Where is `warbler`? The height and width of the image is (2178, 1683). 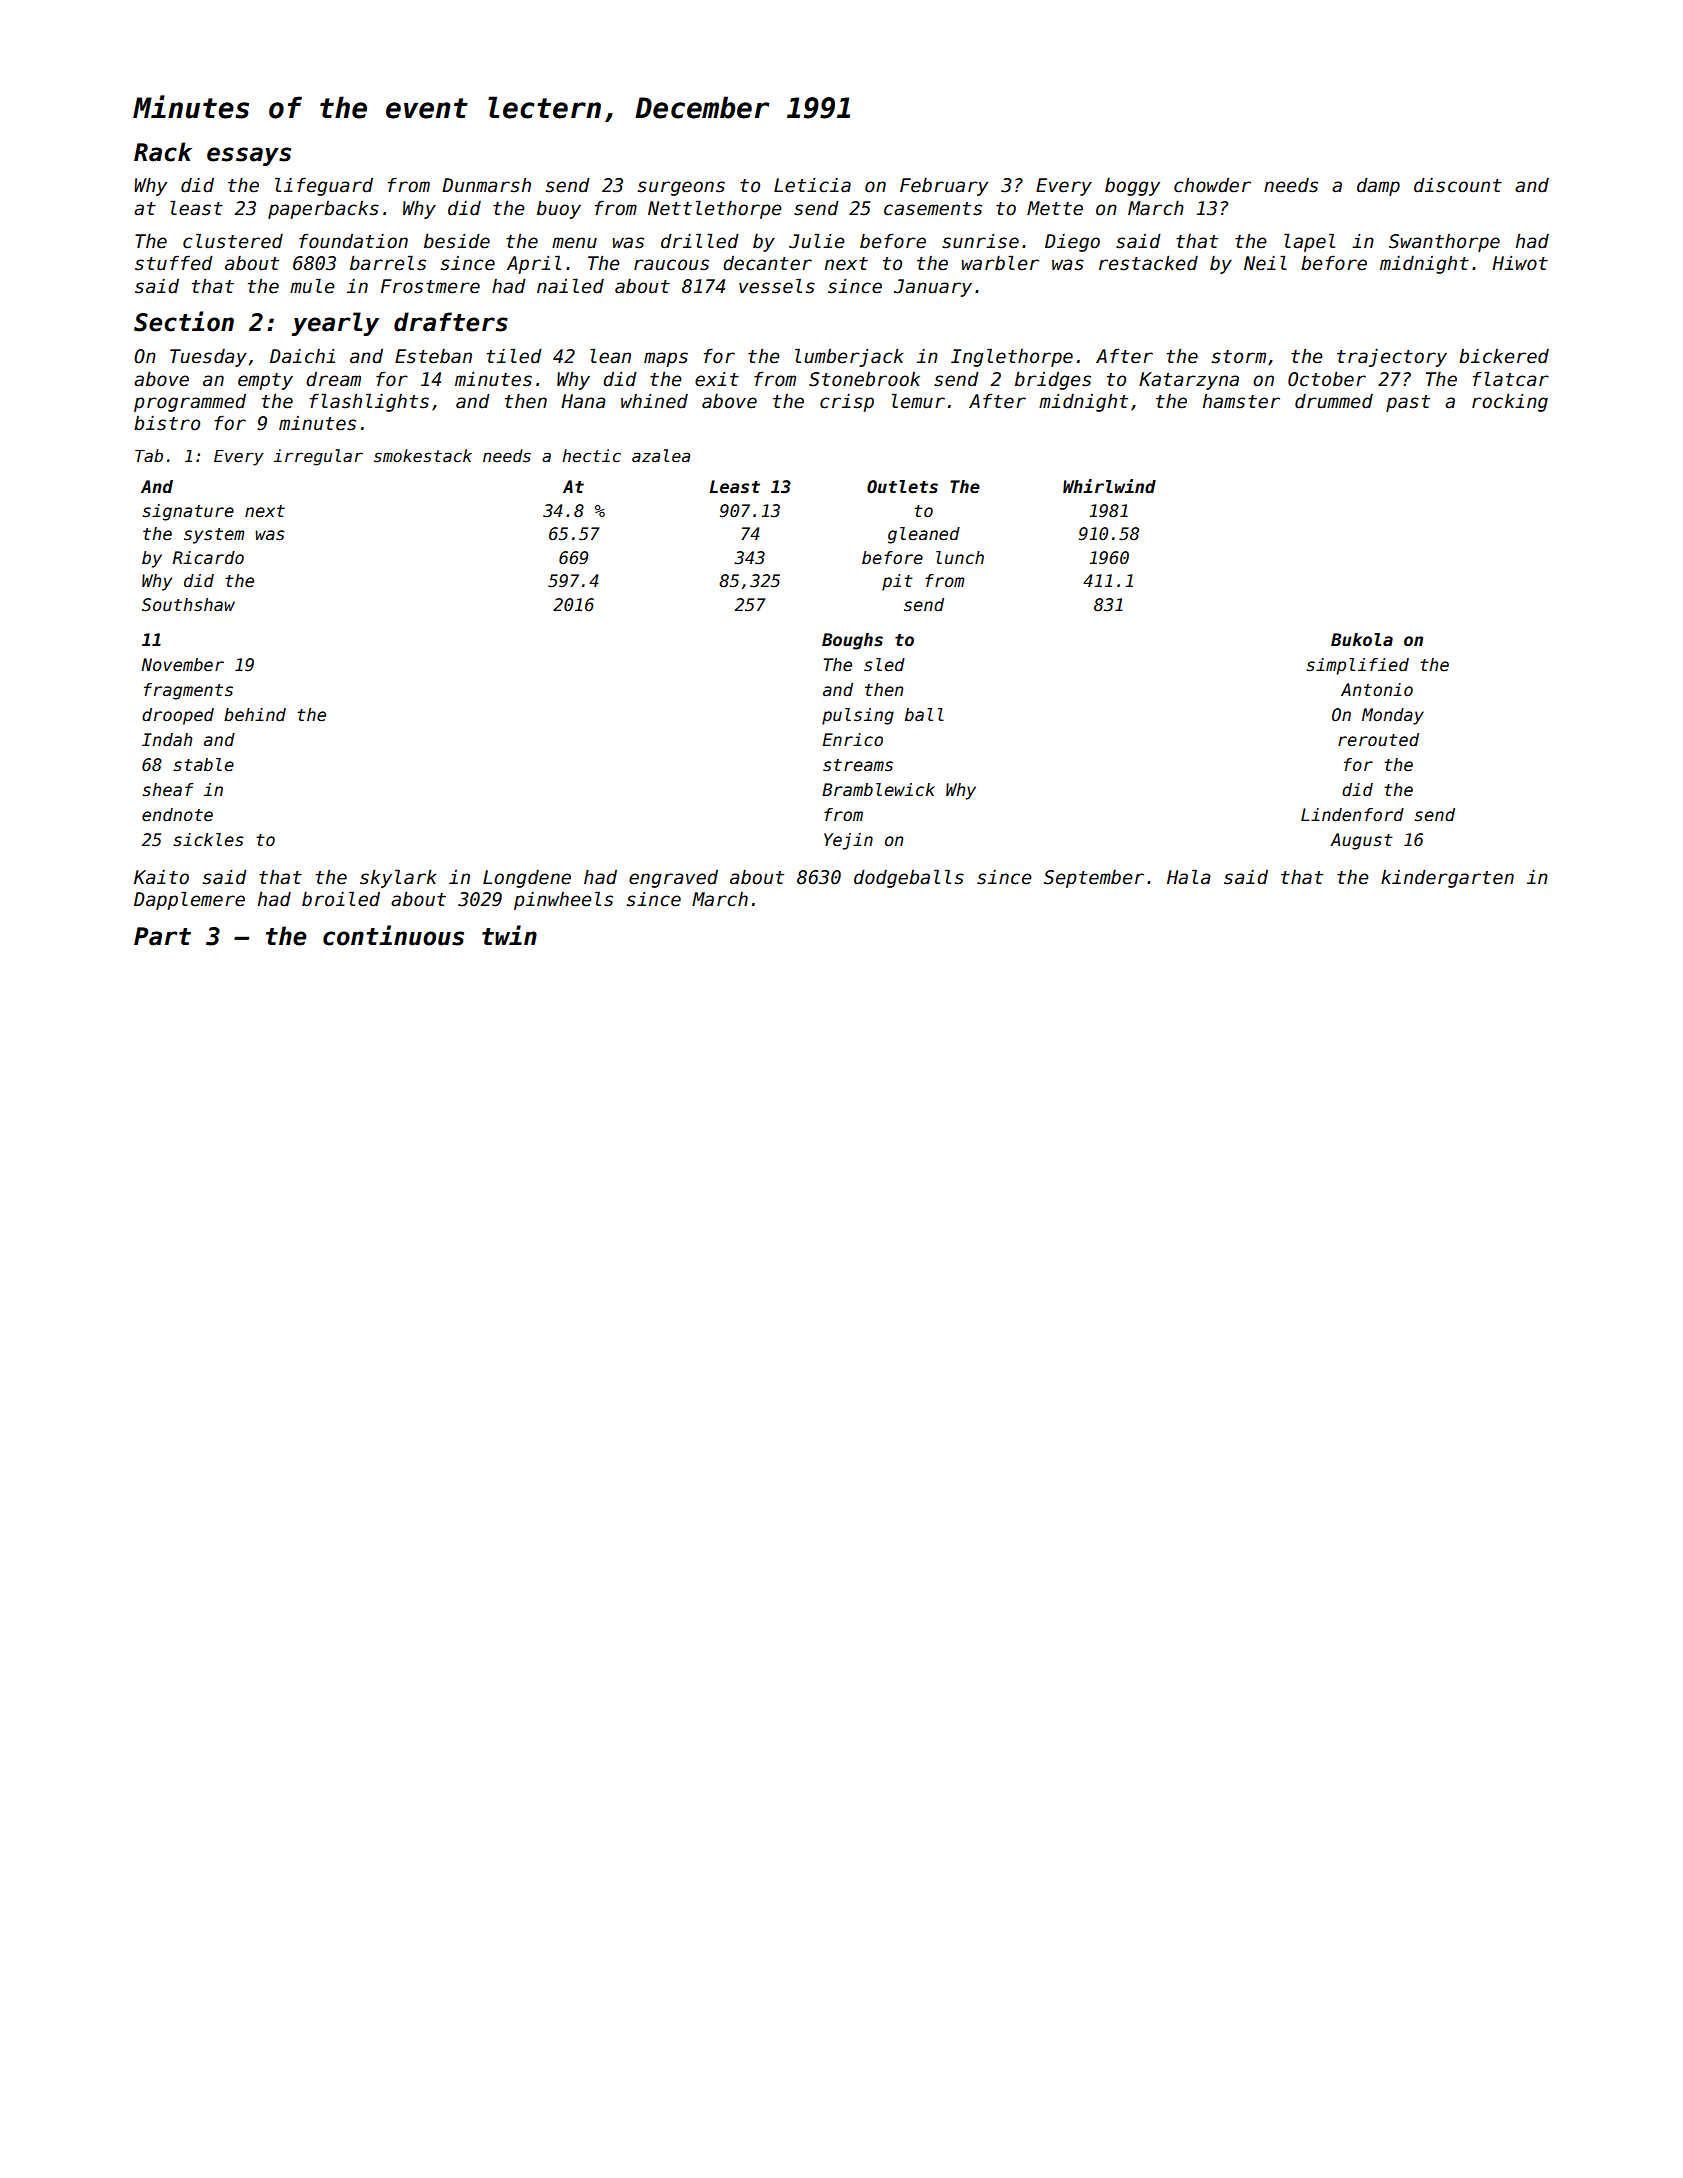 warbler is located at coordinates (1000, 263).
